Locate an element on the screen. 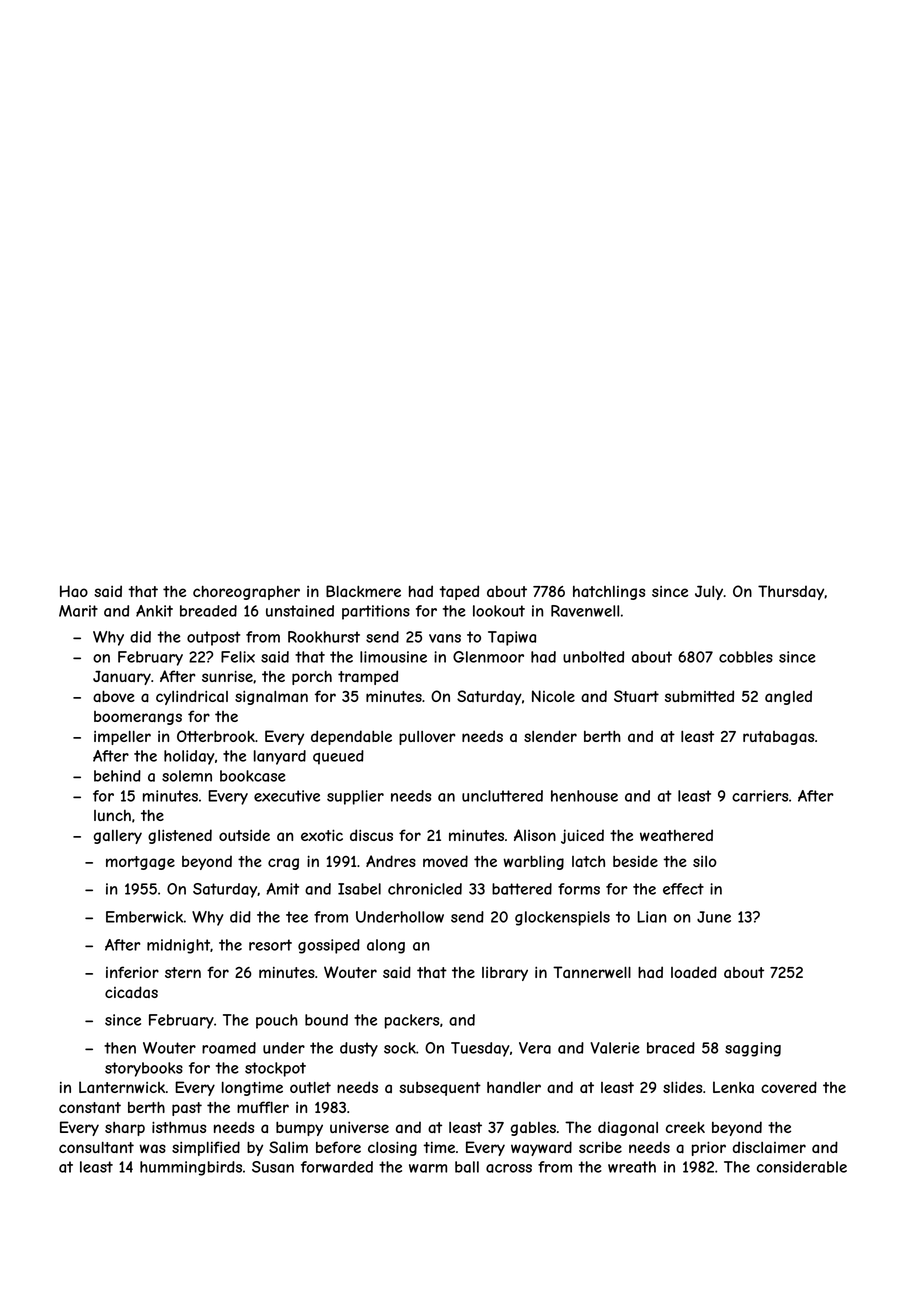  Blackmere is located at coordinates (363, 591).
